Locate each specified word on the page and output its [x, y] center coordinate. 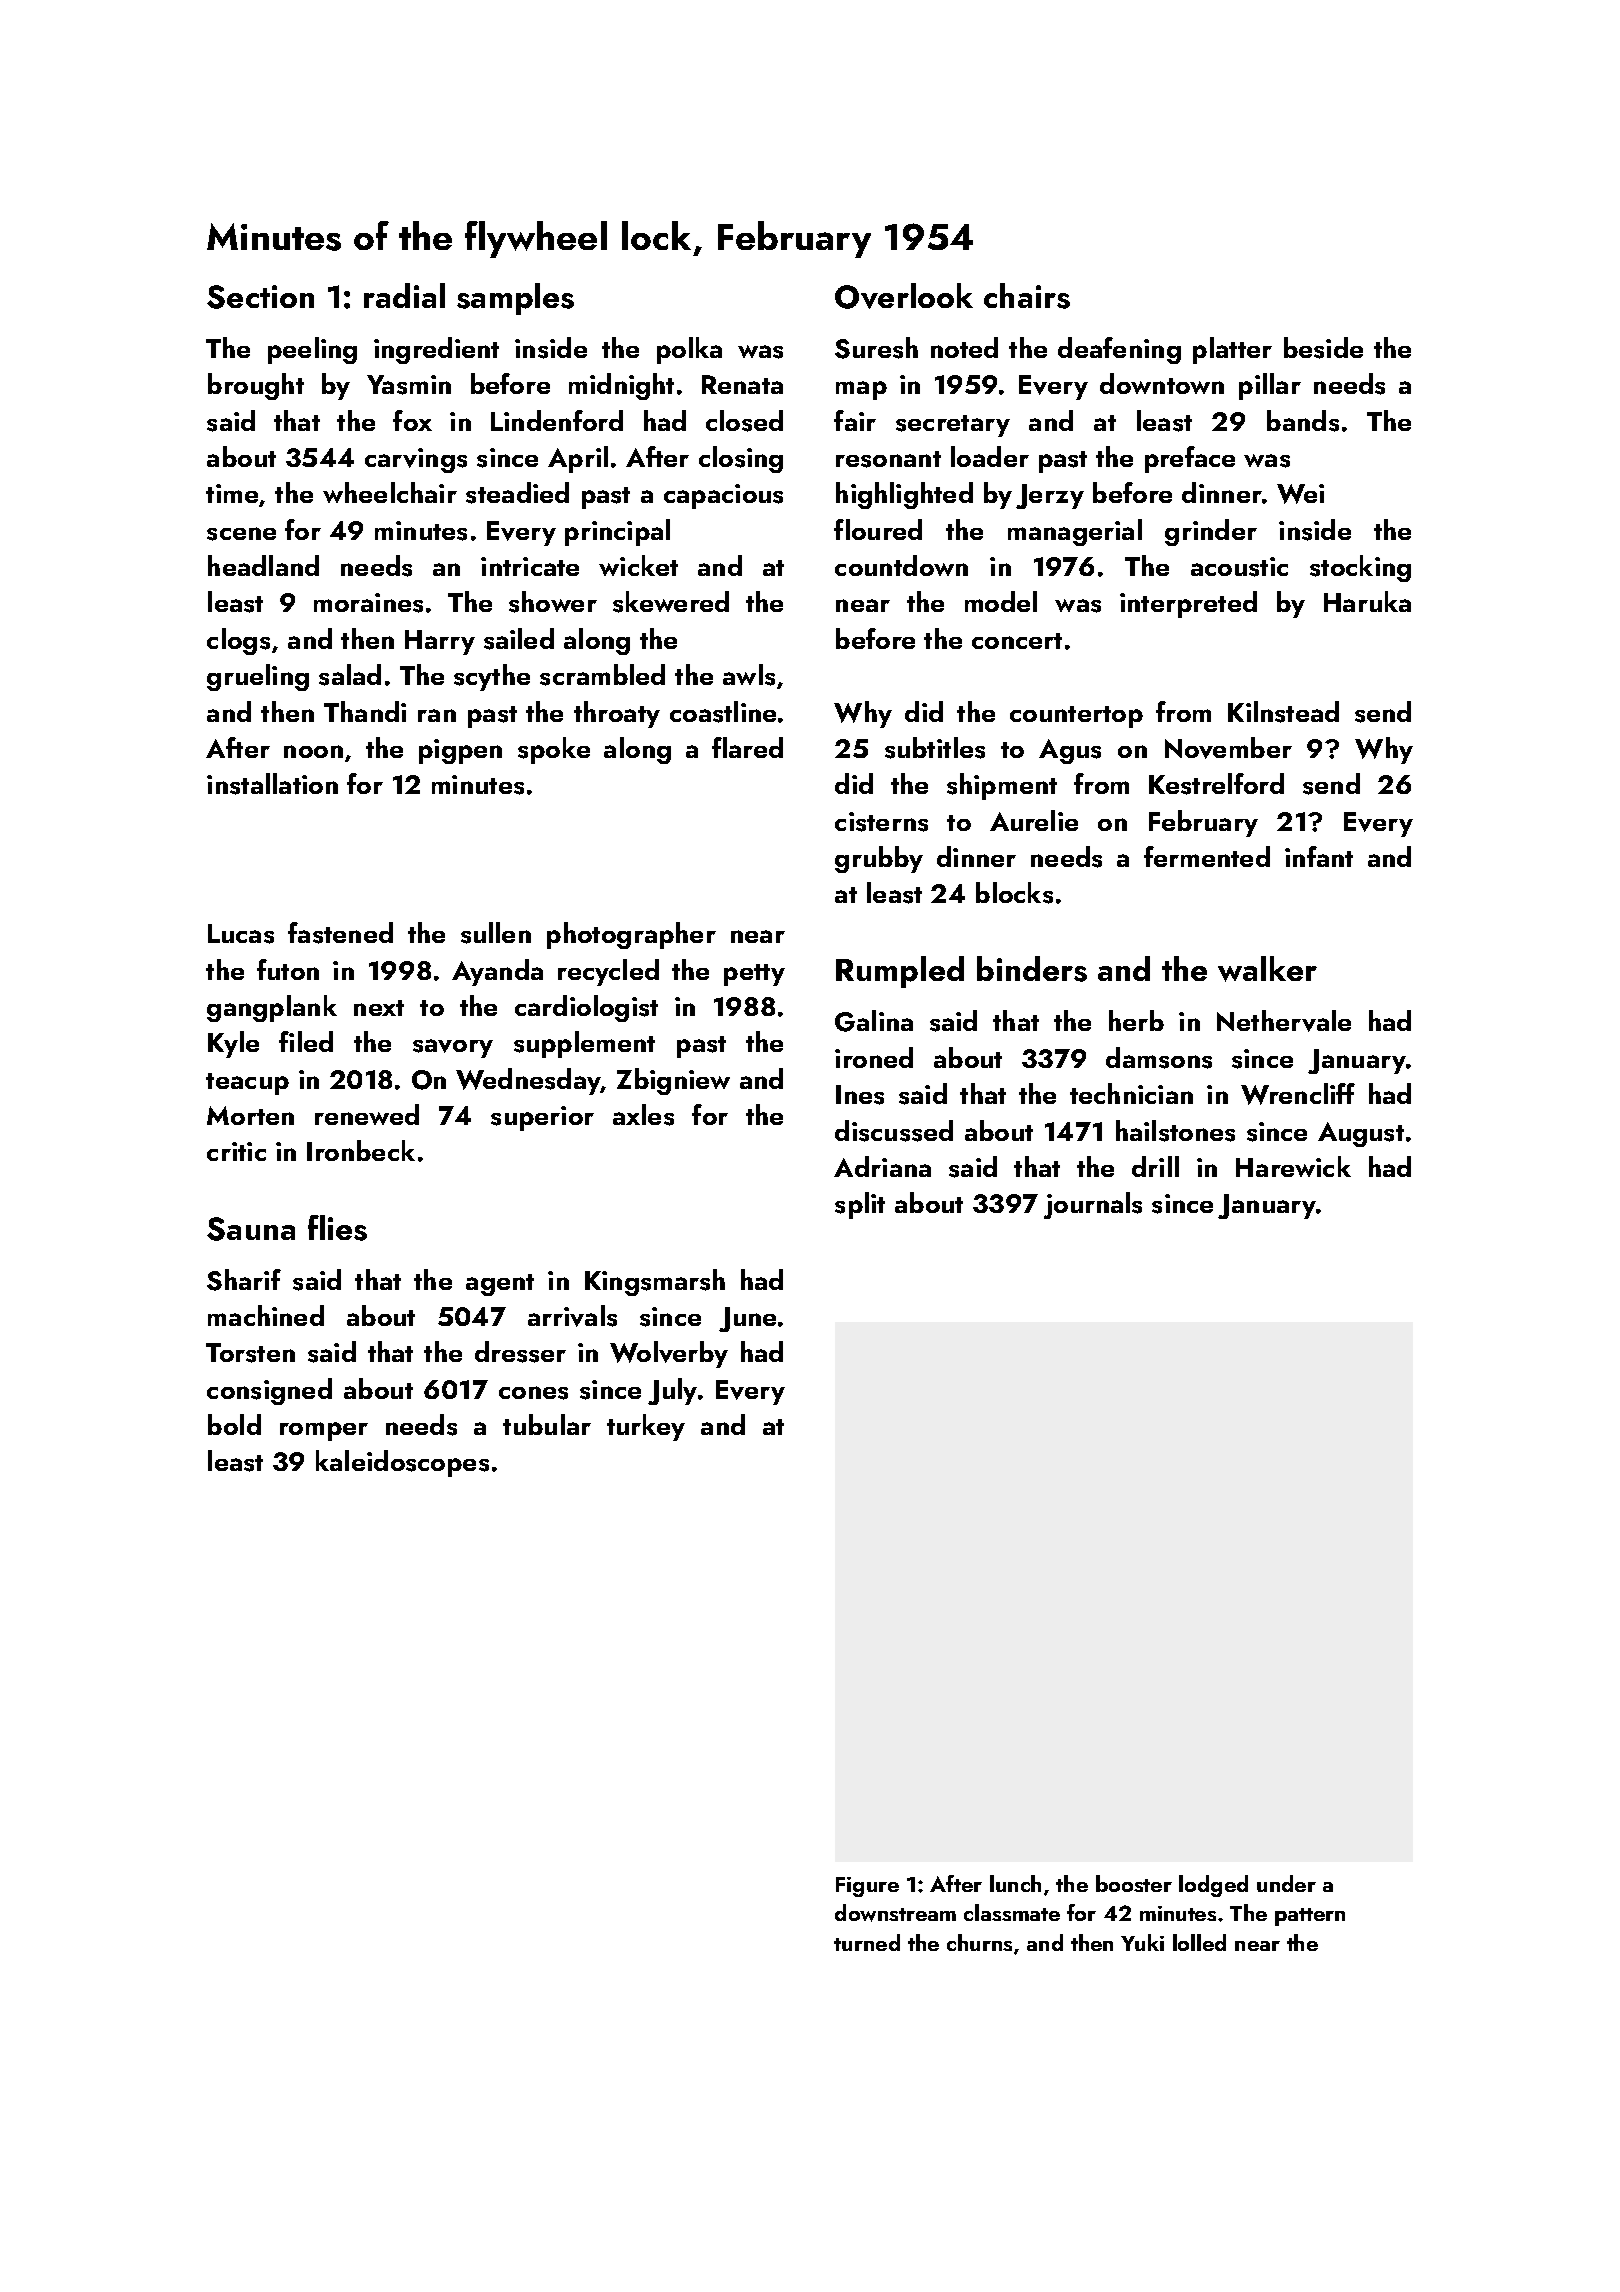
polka [689, 350]
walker [1267, 969]
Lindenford [557, 420]
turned [867, 1942]
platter [1232, 350]
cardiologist [586, 1008]
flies [337, 1228]
